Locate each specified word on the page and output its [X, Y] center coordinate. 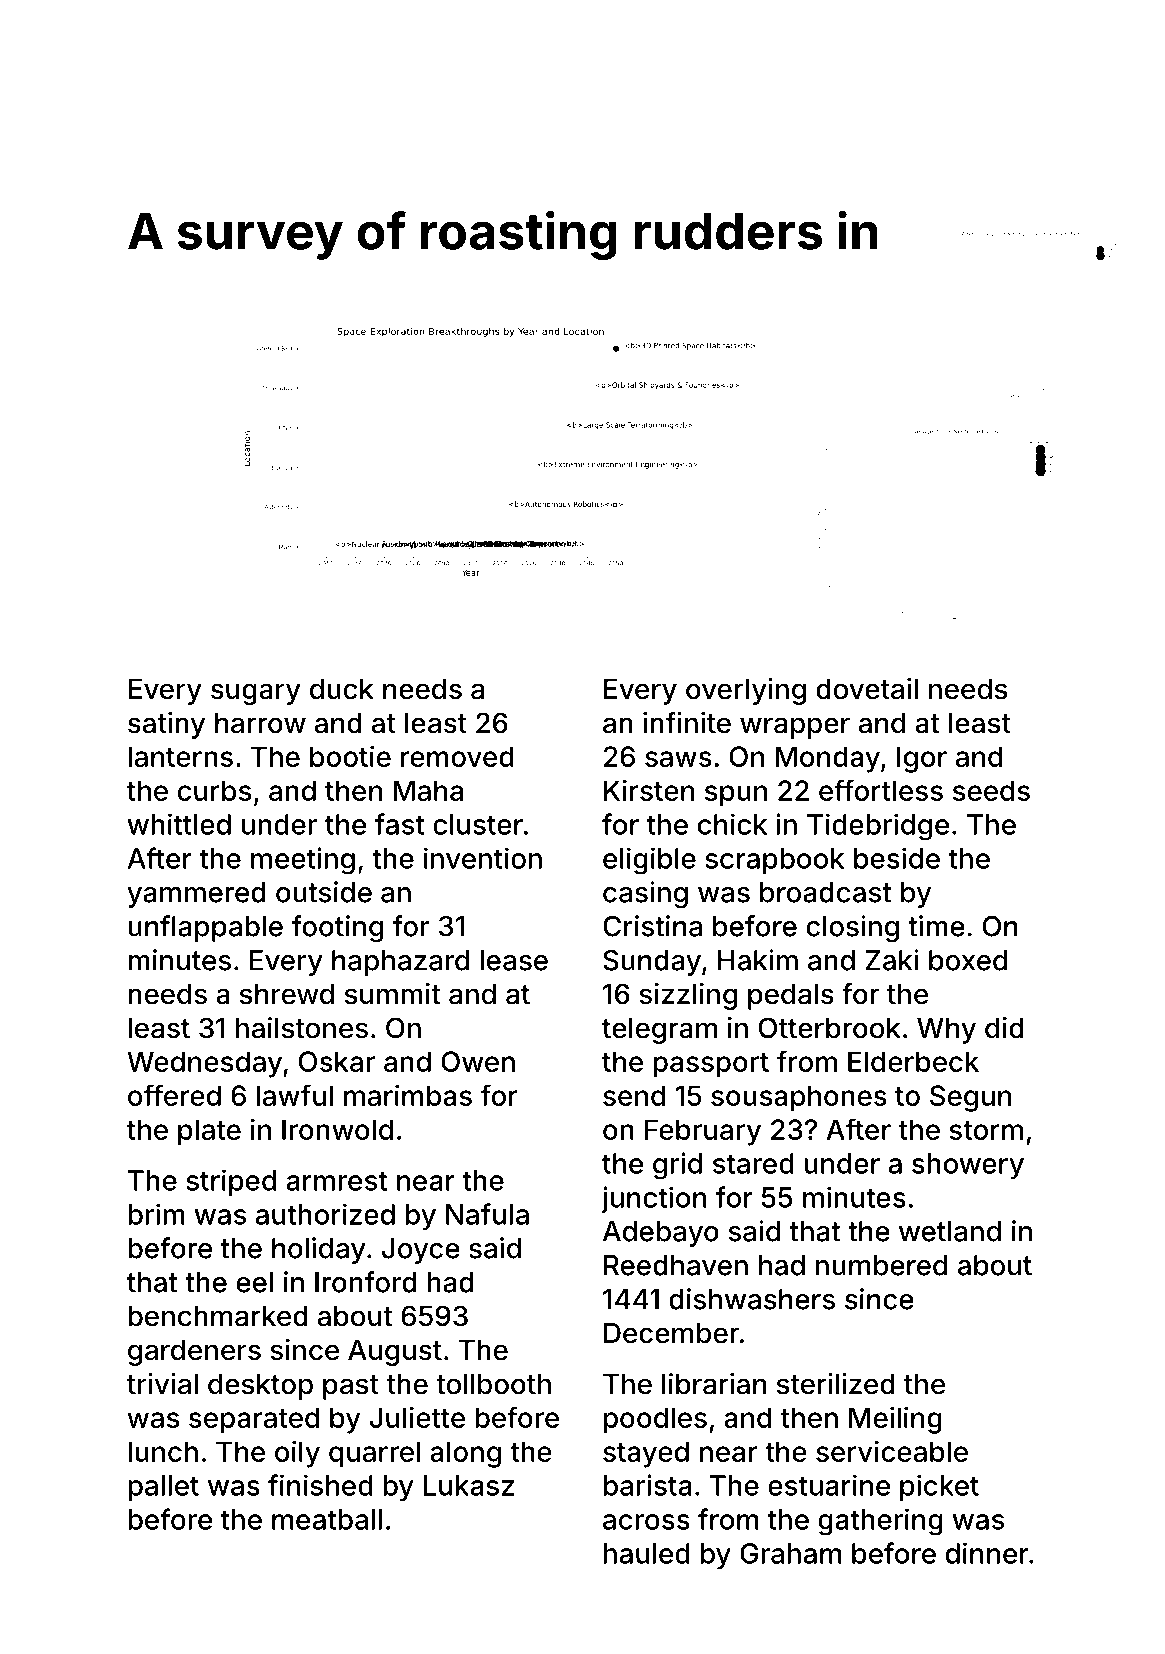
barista [648, 1485]
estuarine [829, 1485]
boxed [968, 960]
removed [457, 756]
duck [342, 689]
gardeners [194, 1353]
